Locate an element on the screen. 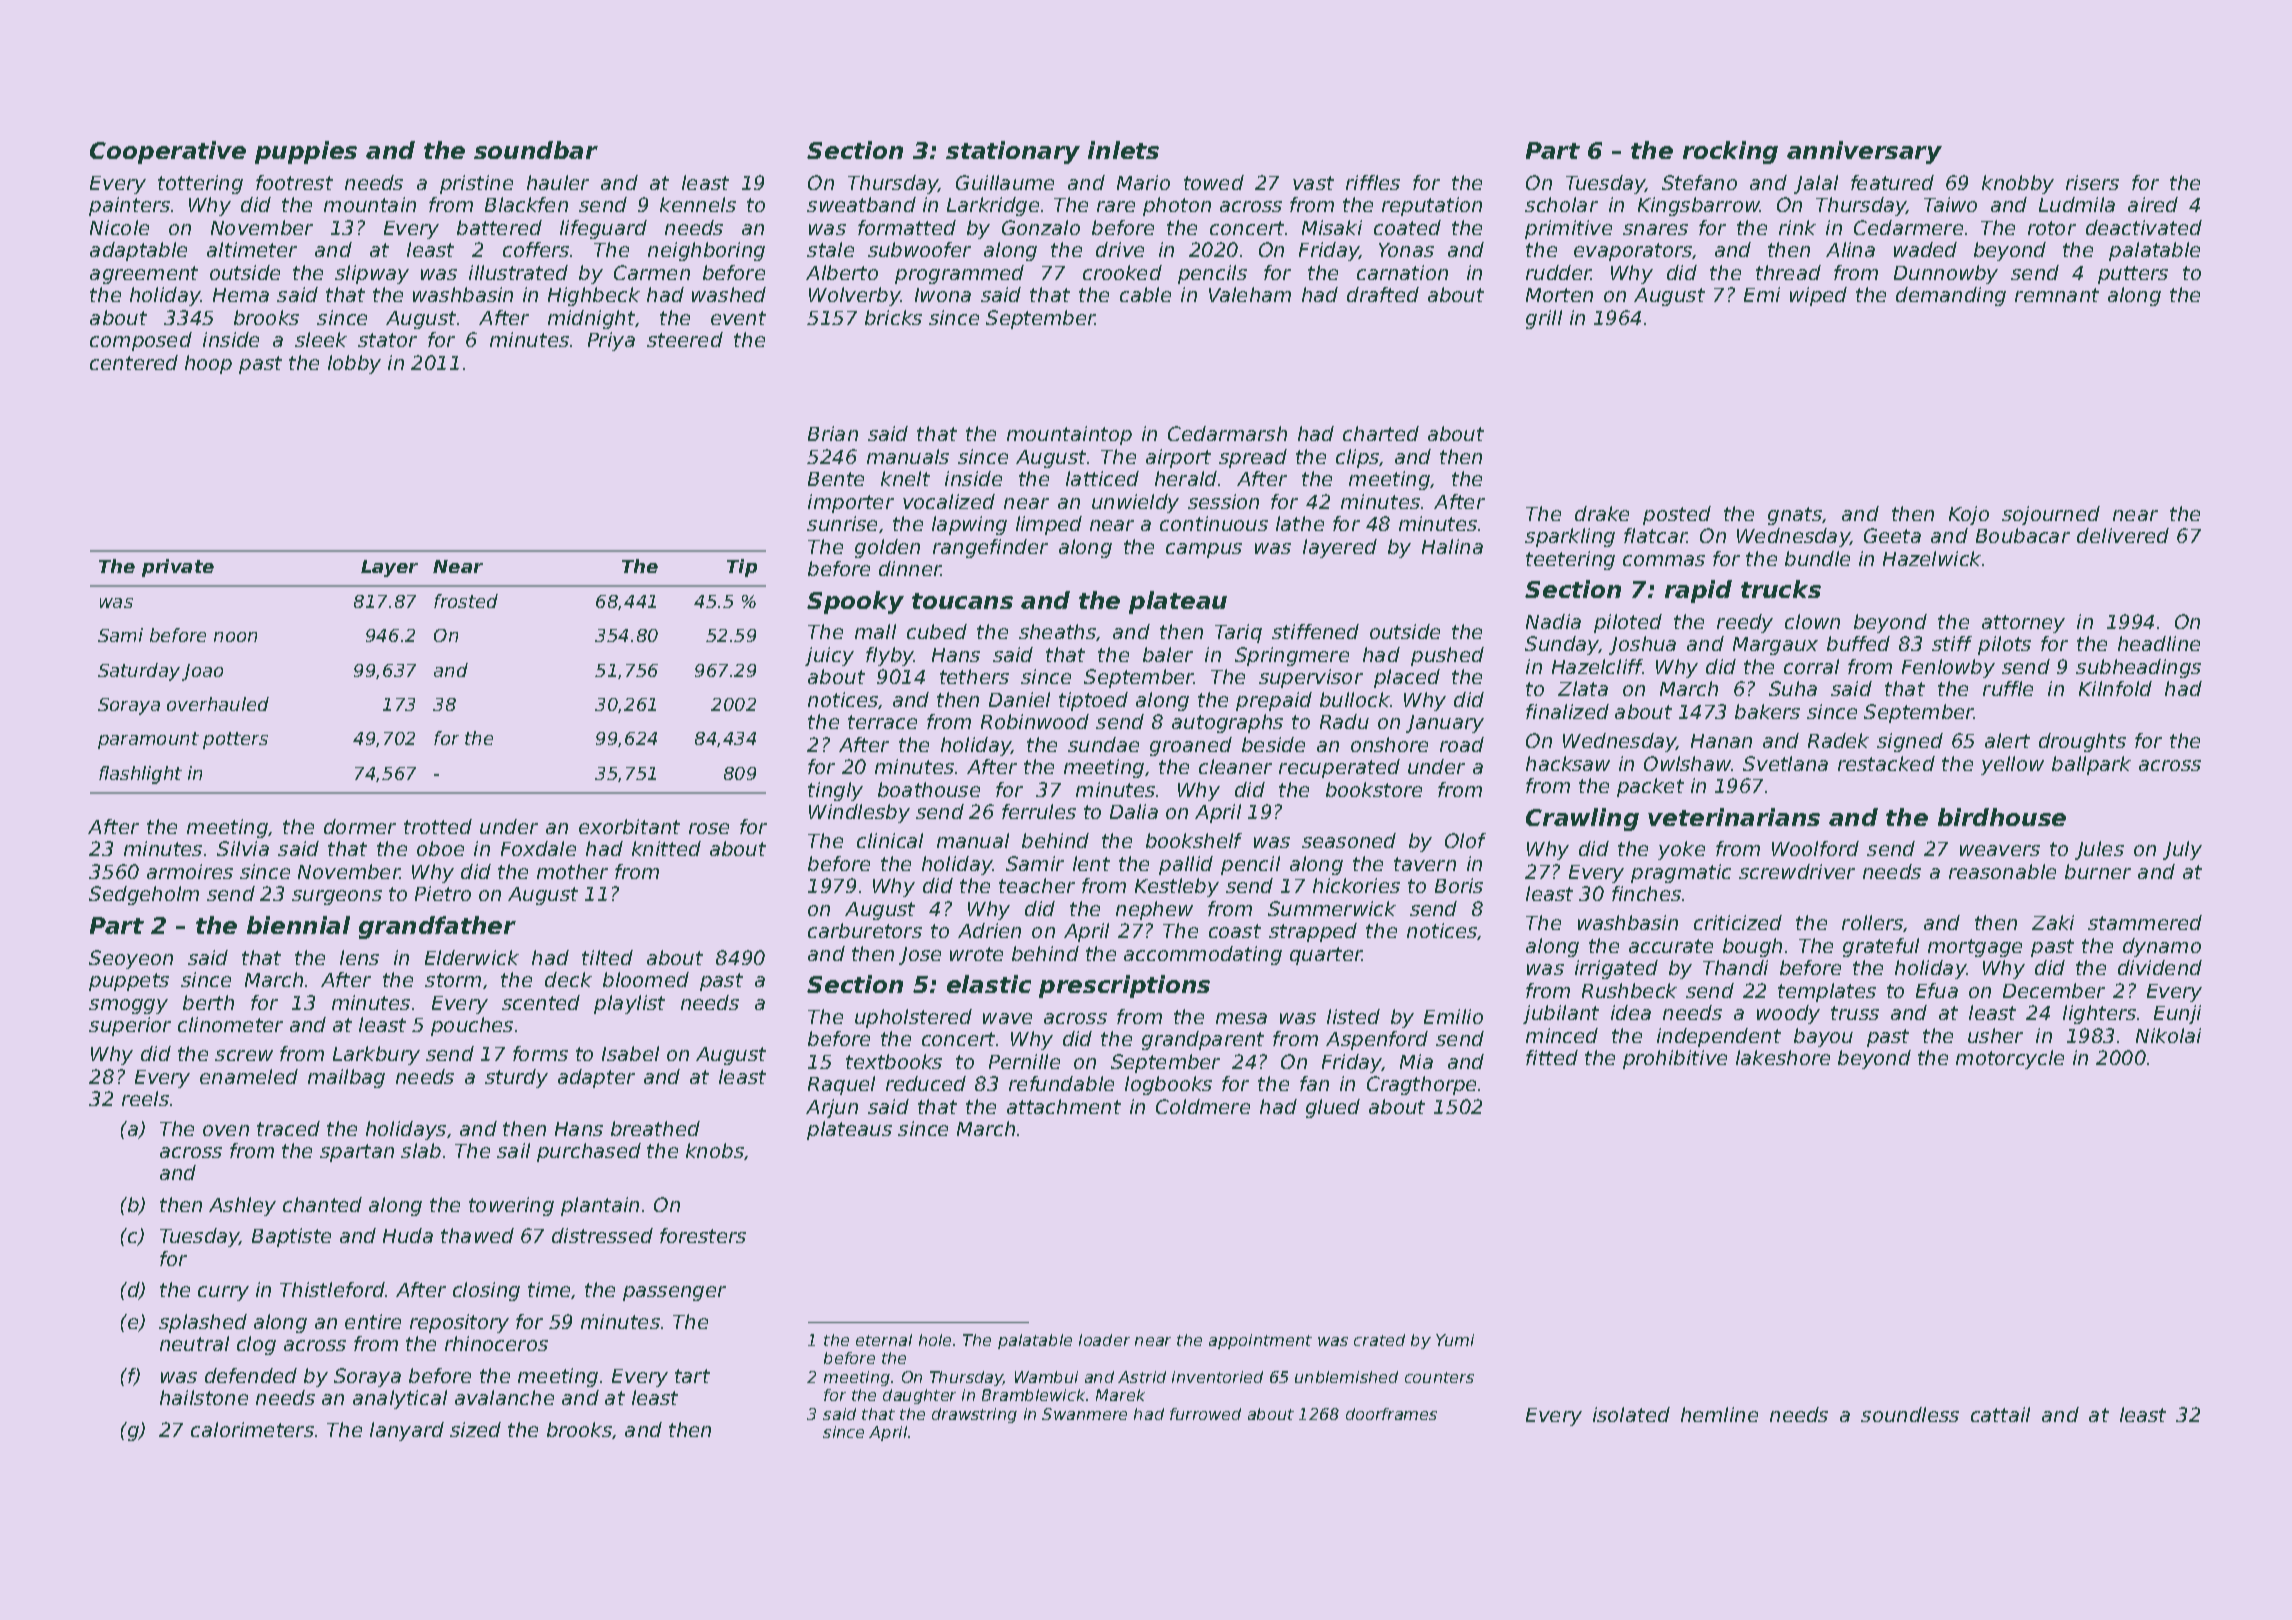 Image resolution: width=2292 pixels, height=1620 pixels. restacked is located at coordinates (1886, 763).
